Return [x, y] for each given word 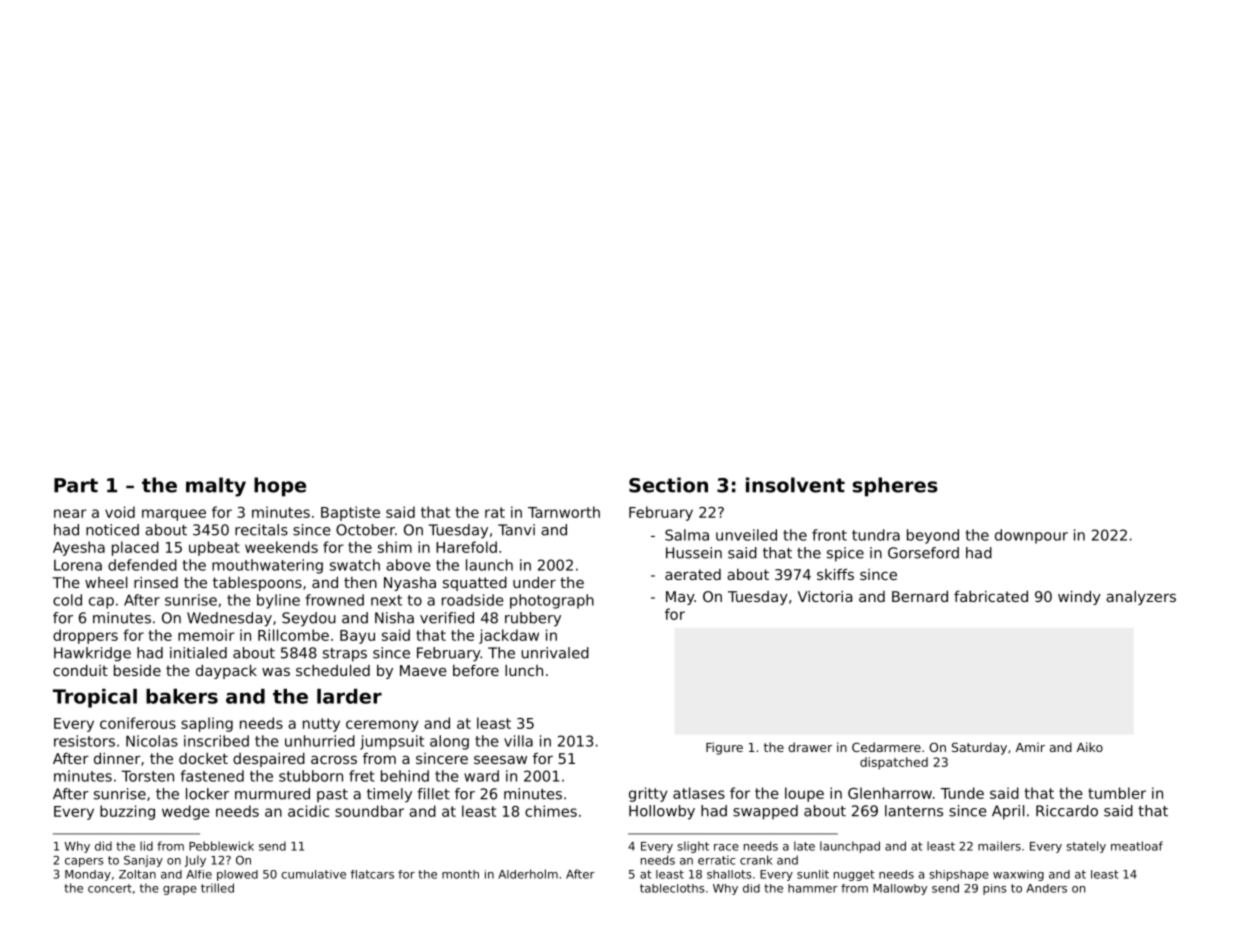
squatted [475, 584]
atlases [699, 793]
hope [280, 487]
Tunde [962, 793]
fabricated [991, 596]
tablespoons [257, 584]
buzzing [127, 812]
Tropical [95, 698]
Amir [1030, 747]
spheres [895, 487]
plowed [237, 875]
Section [668, 485]
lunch [524, 670]
